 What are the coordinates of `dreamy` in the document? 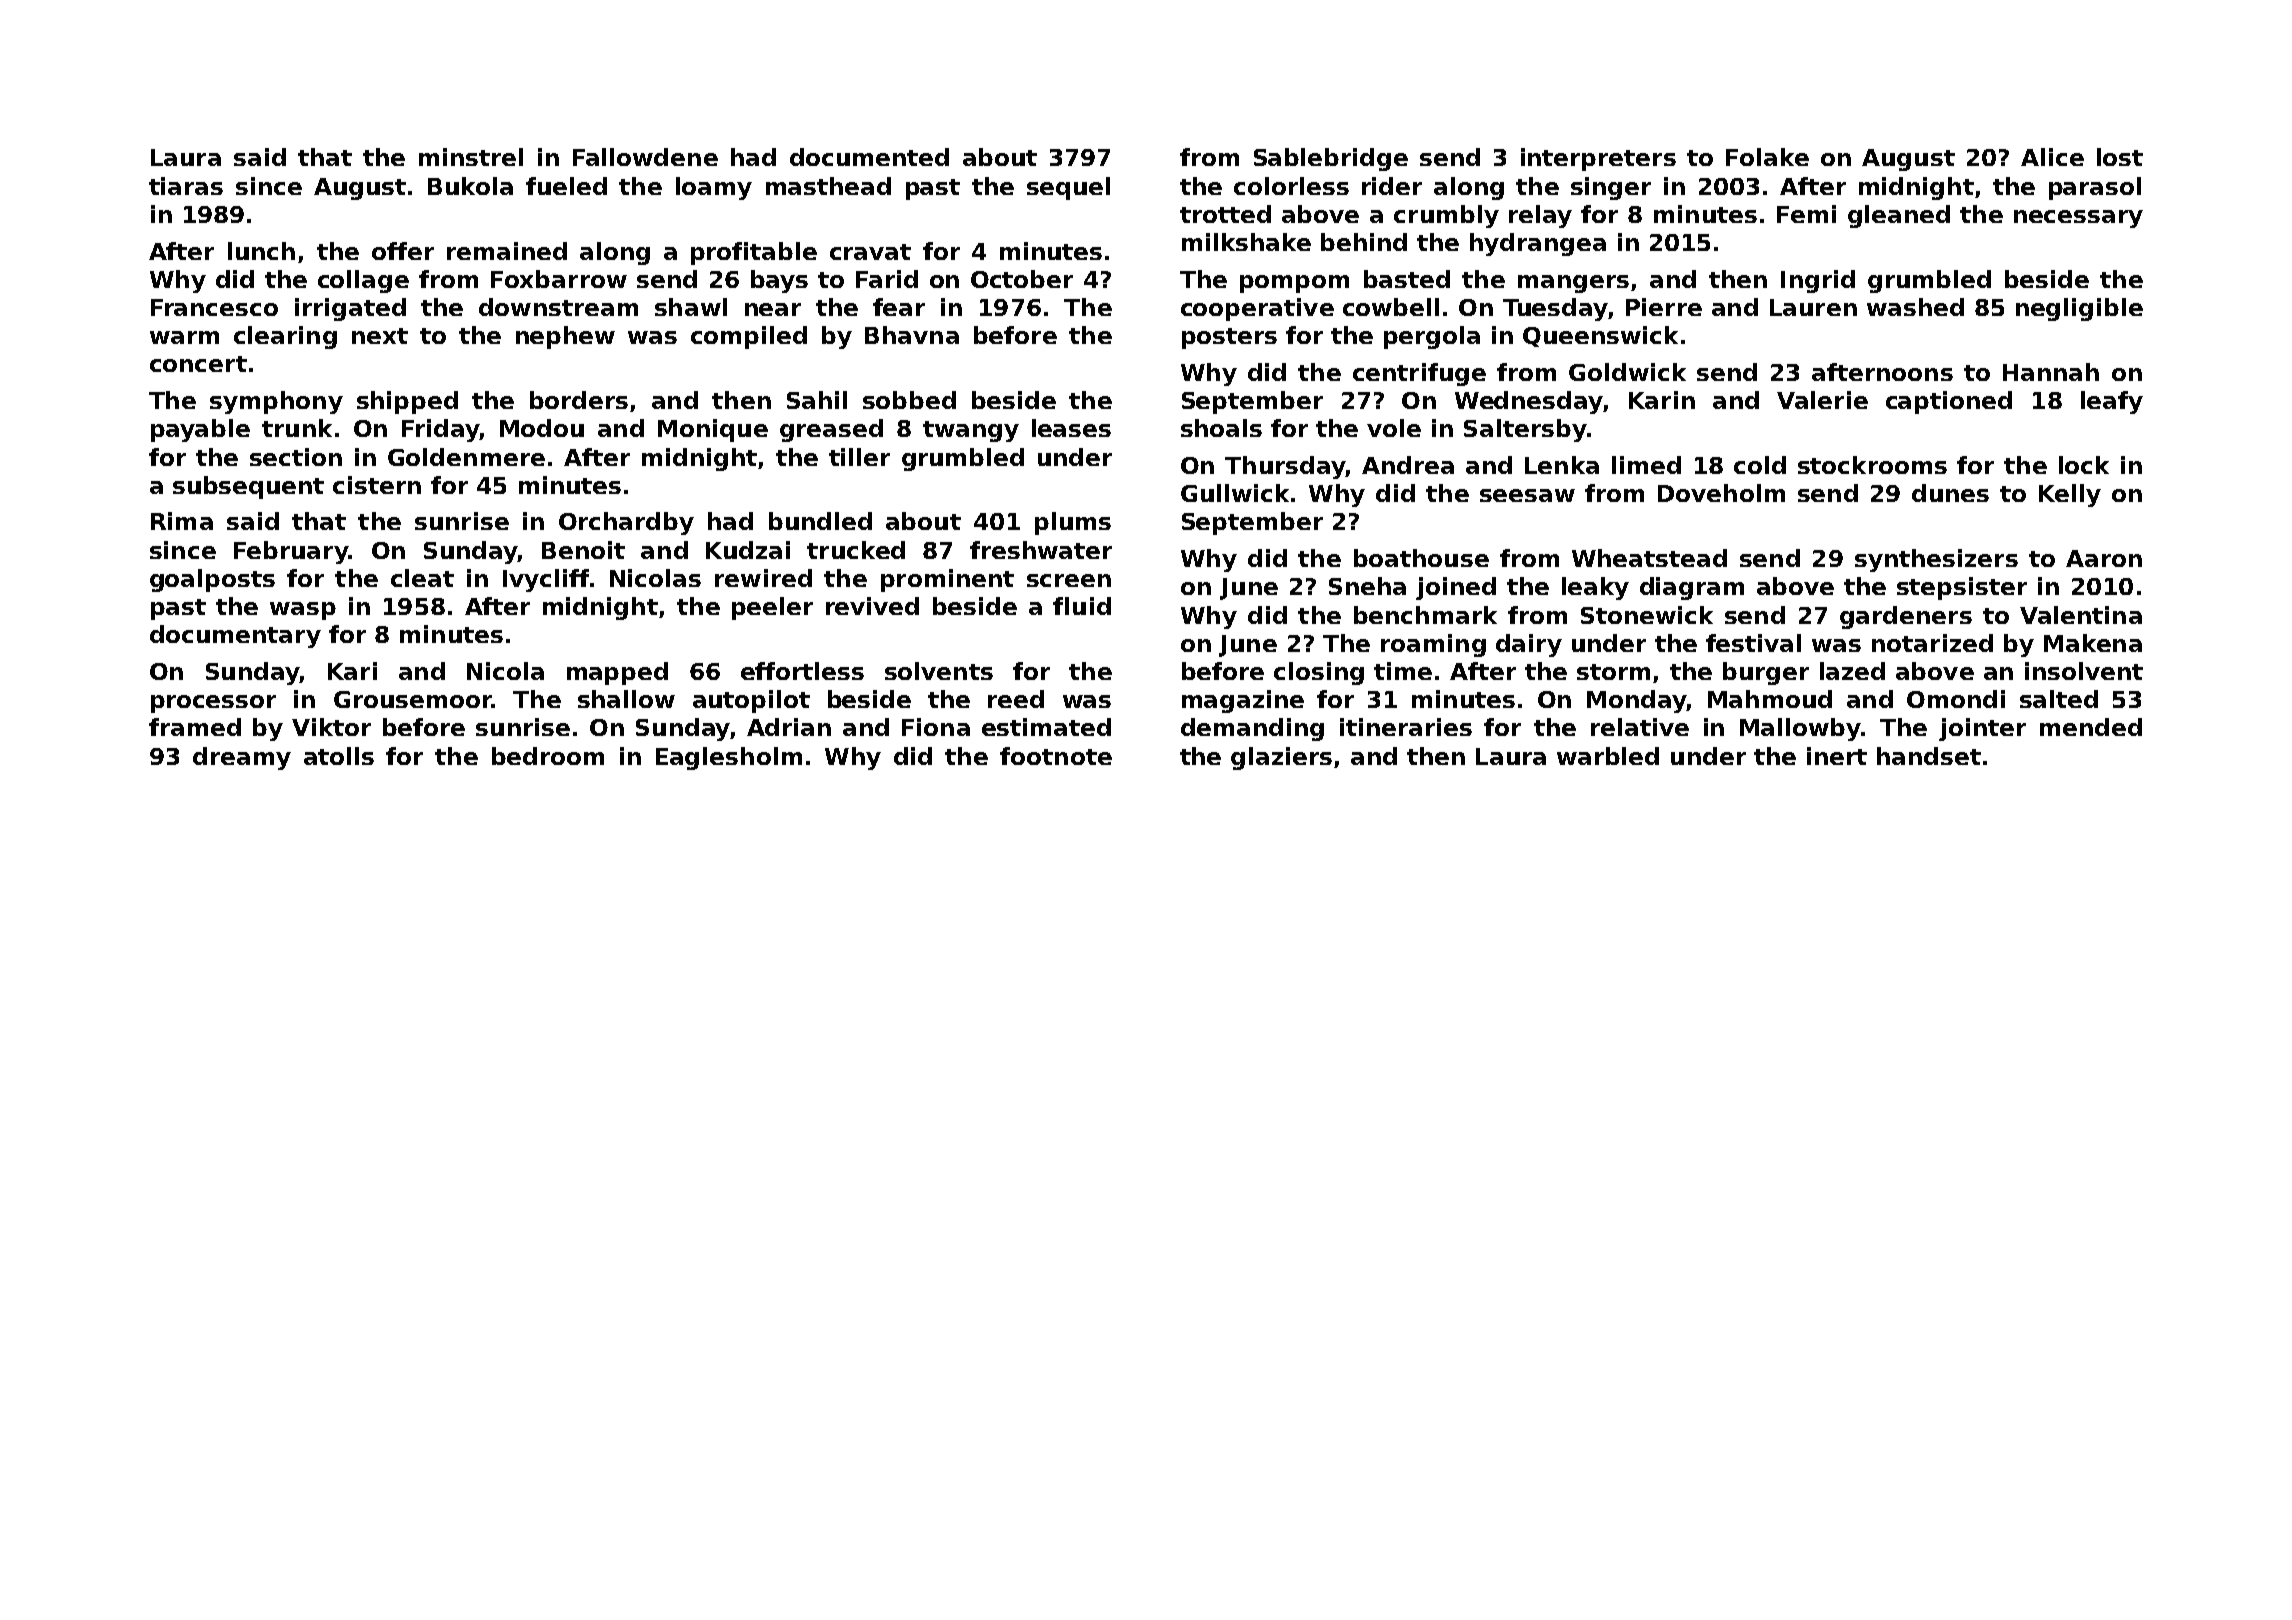 It's located at (242, 758).
